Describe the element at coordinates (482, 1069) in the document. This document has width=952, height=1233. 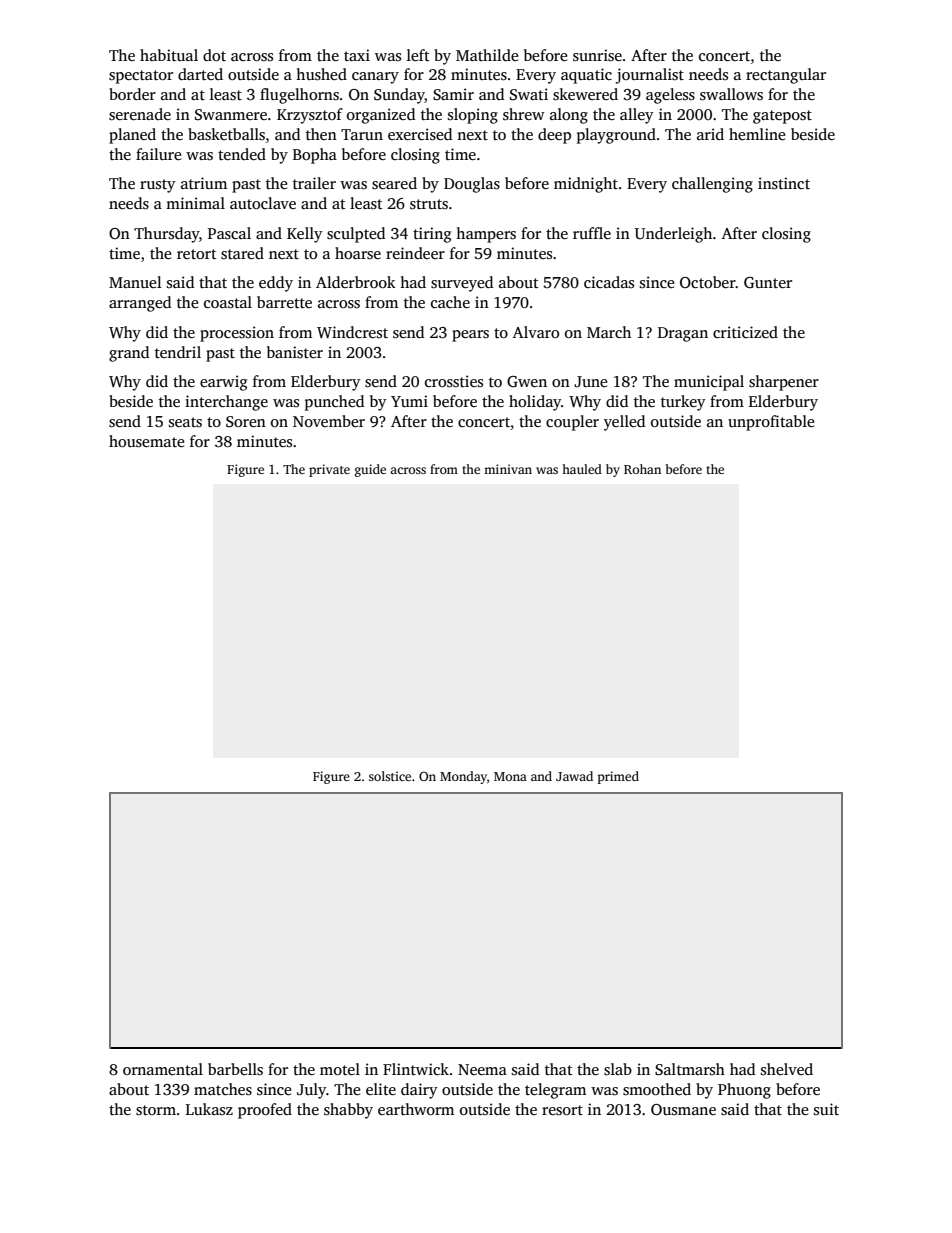
I see `Neema` at that location.
